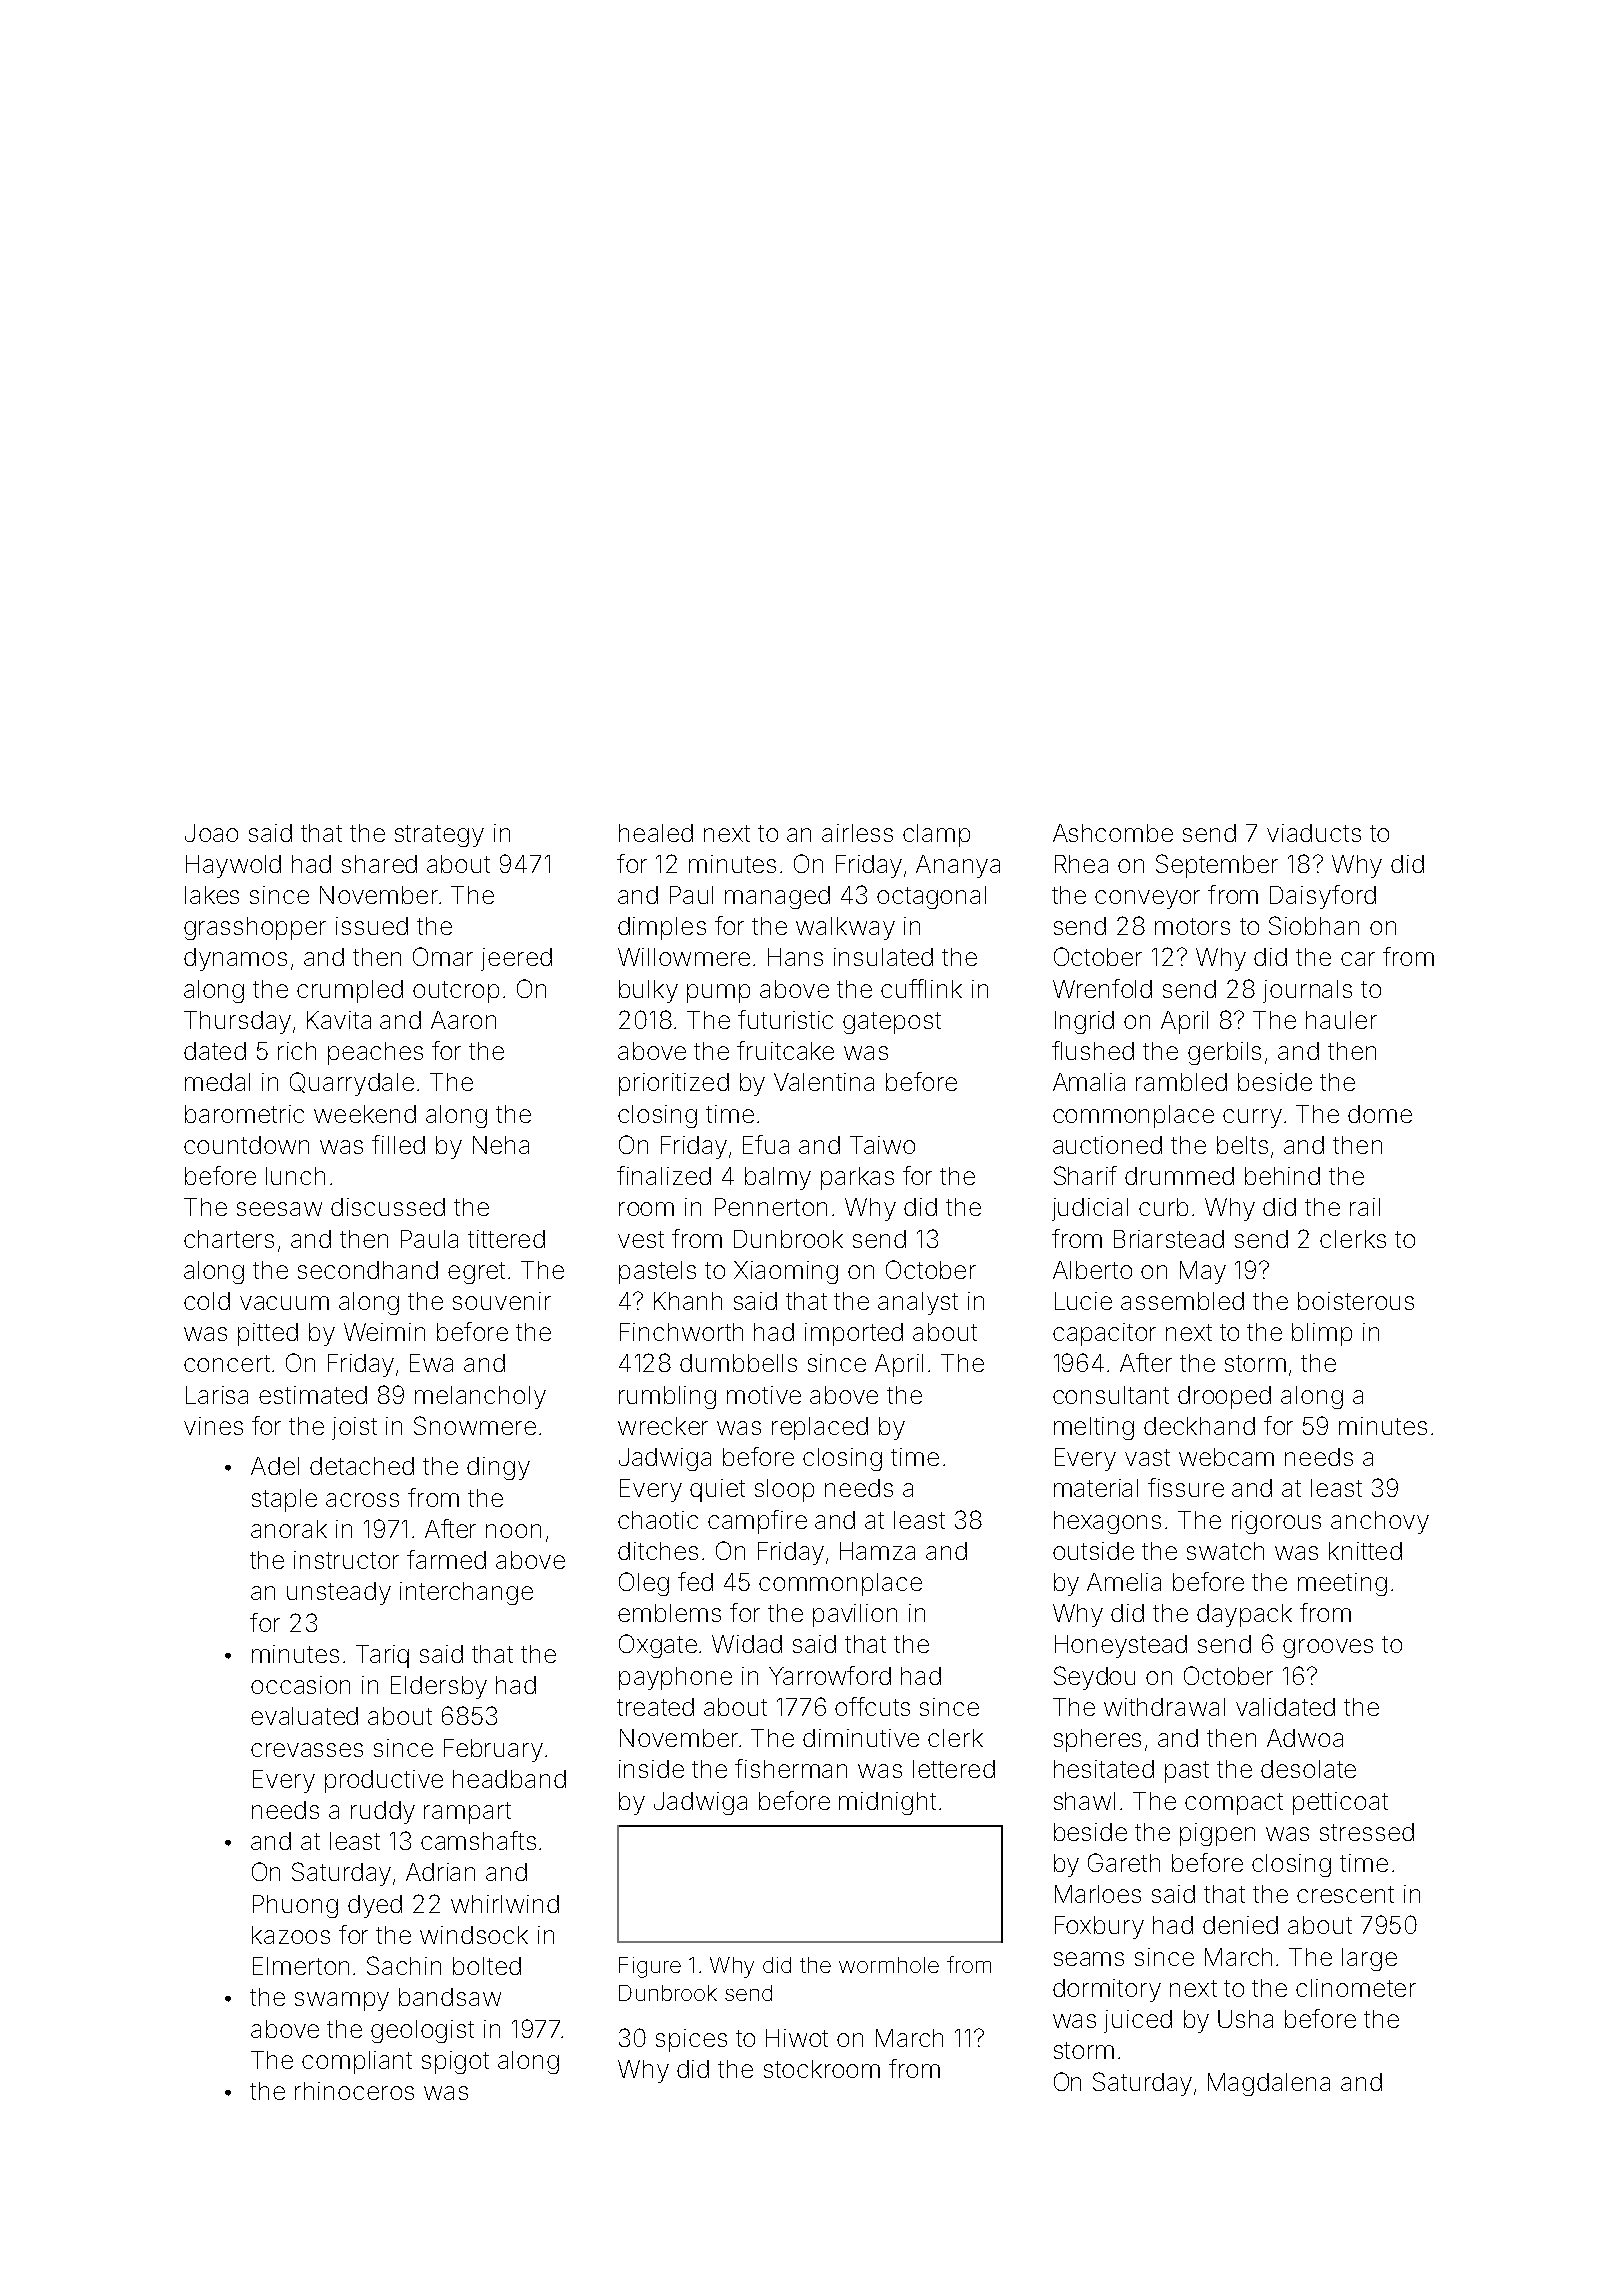 The height and width of the image is (2292, 1620). What do you see at coordinates (1098, 1894) in the image?
I see `Marloes` at bounding box center [1098, 1894].
